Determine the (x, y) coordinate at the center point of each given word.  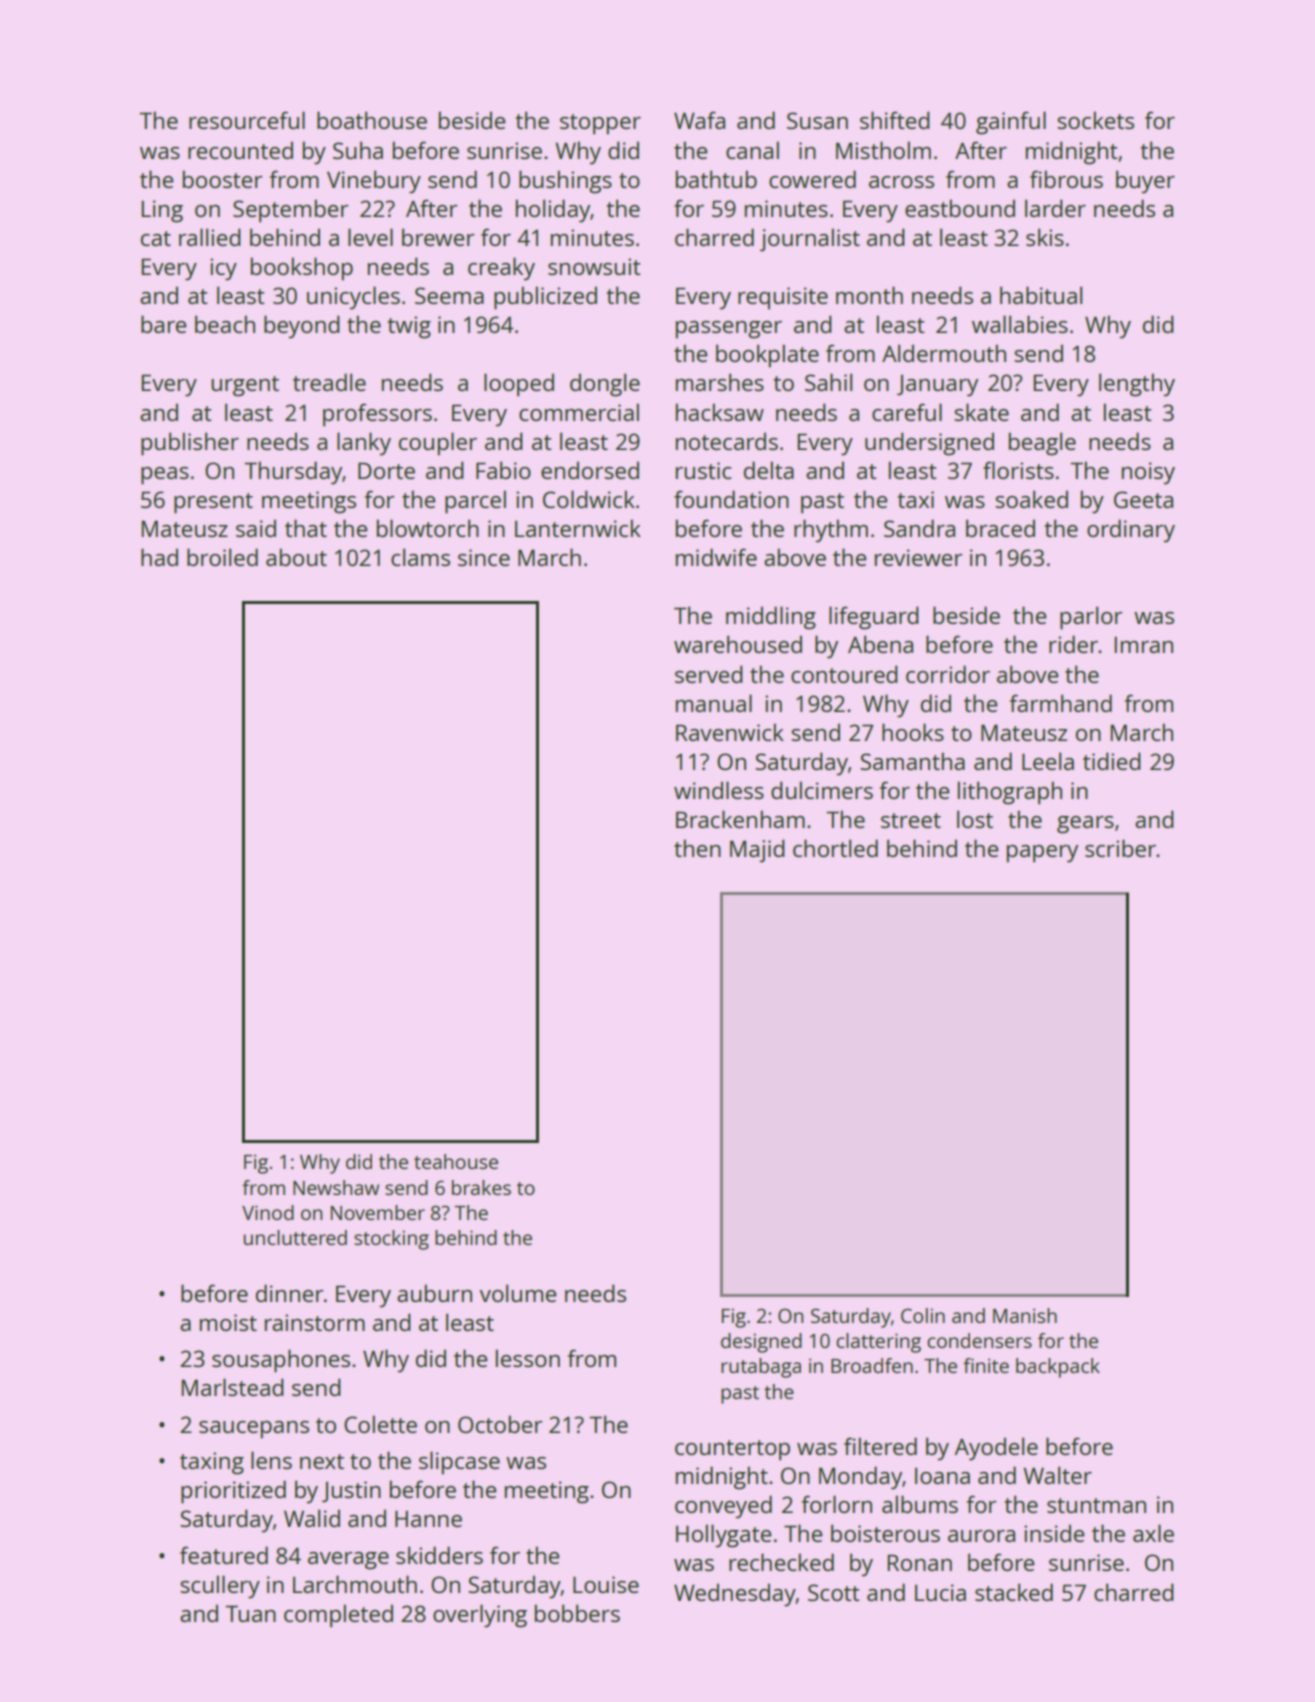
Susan (817, 120)
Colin (923, 1315)
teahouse (456, 1161)
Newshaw (336, 1187)
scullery (220, 1587)
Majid (757, 851)
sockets (1095, 120)
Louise (606, 1584)
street (911, 820)
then (697, 848)
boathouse (372, 120)
